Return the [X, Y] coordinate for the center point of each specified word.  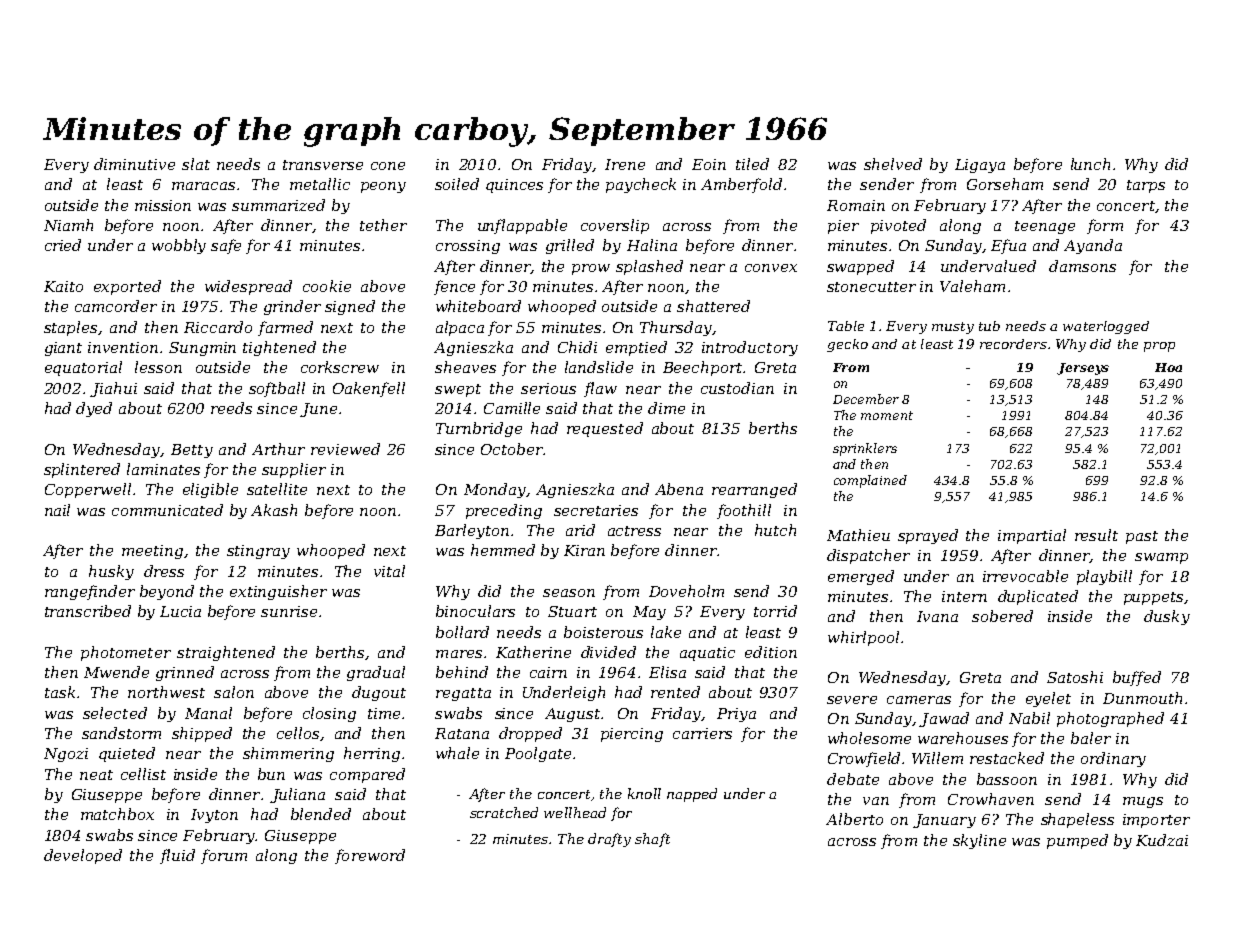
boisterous [603, 632]
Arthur [278, 449]
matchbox [117, 814]
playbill [1104, 577]
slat [196, 164]
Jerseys [1083, 369]
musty [953, 328]
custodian [737, 388]
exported [127, 287]
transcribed [88, 611]
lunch [1090, 164]
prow [591, 269]
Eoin [709, 164]
